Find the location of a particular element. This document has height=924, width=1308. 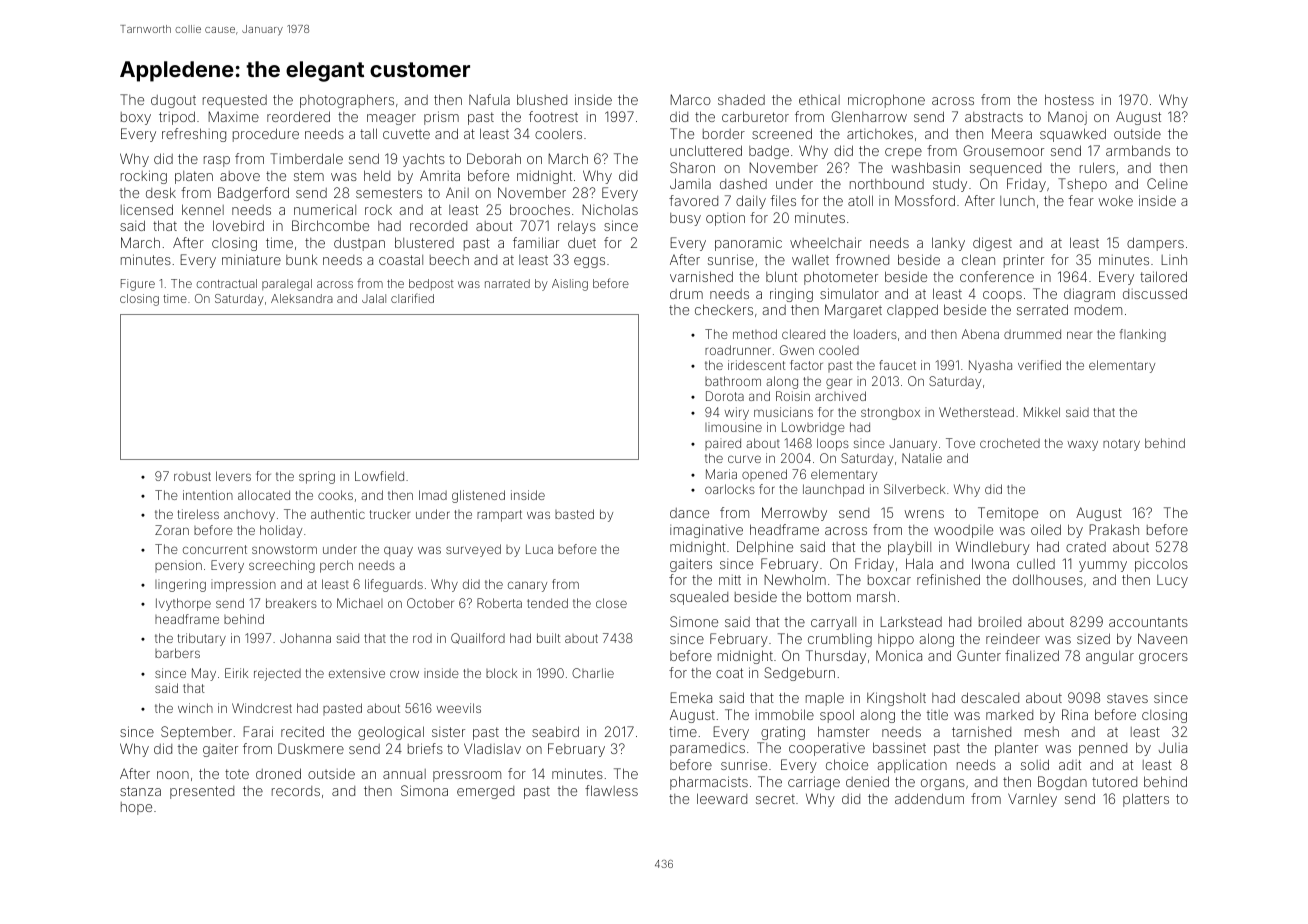

oarlocks is located at coordinates (730, 489).
